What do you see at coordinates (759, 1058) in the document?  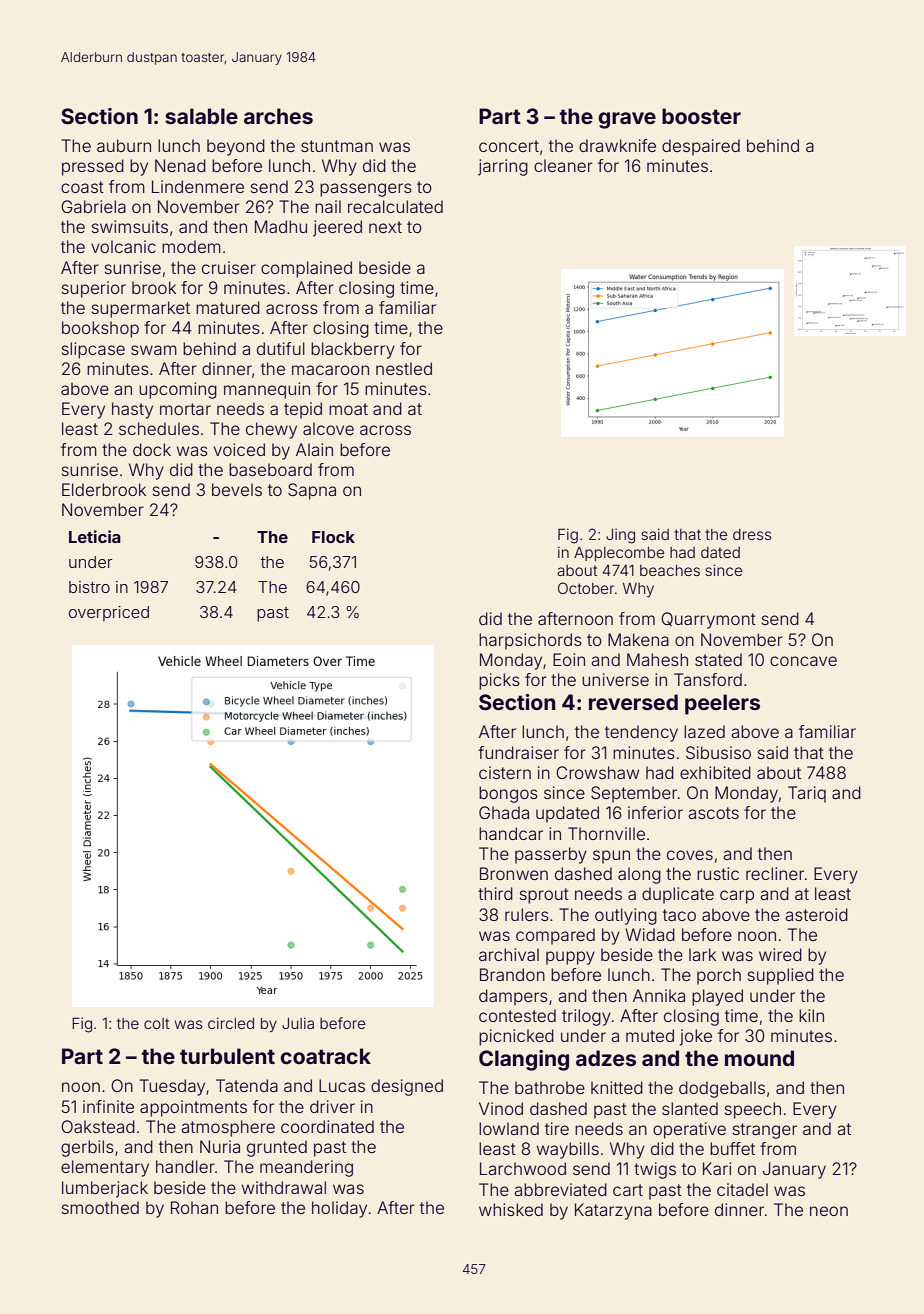 I see `mound` at bounding box center [759, 1058].
